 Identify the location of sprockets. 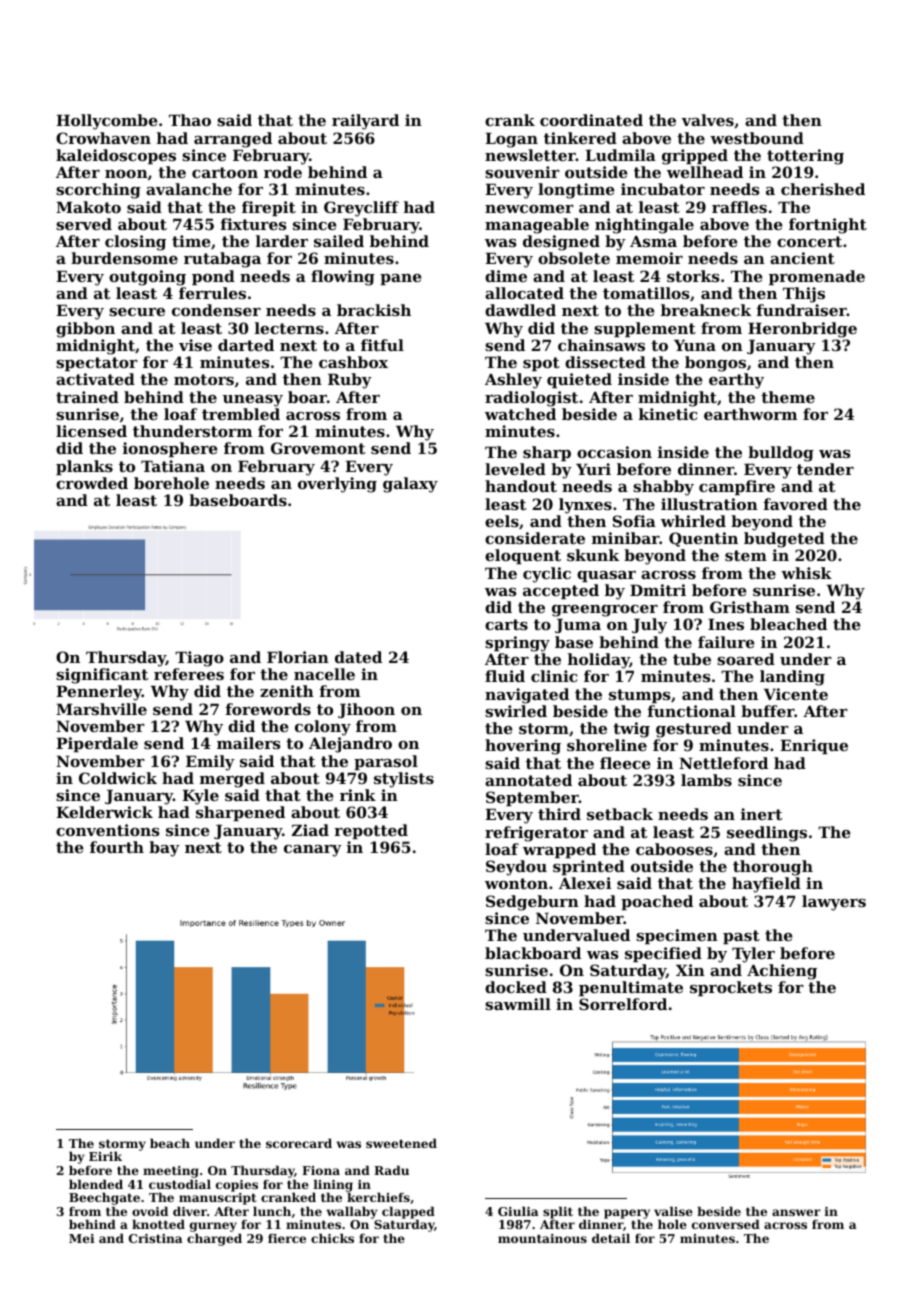
(731, 988).
